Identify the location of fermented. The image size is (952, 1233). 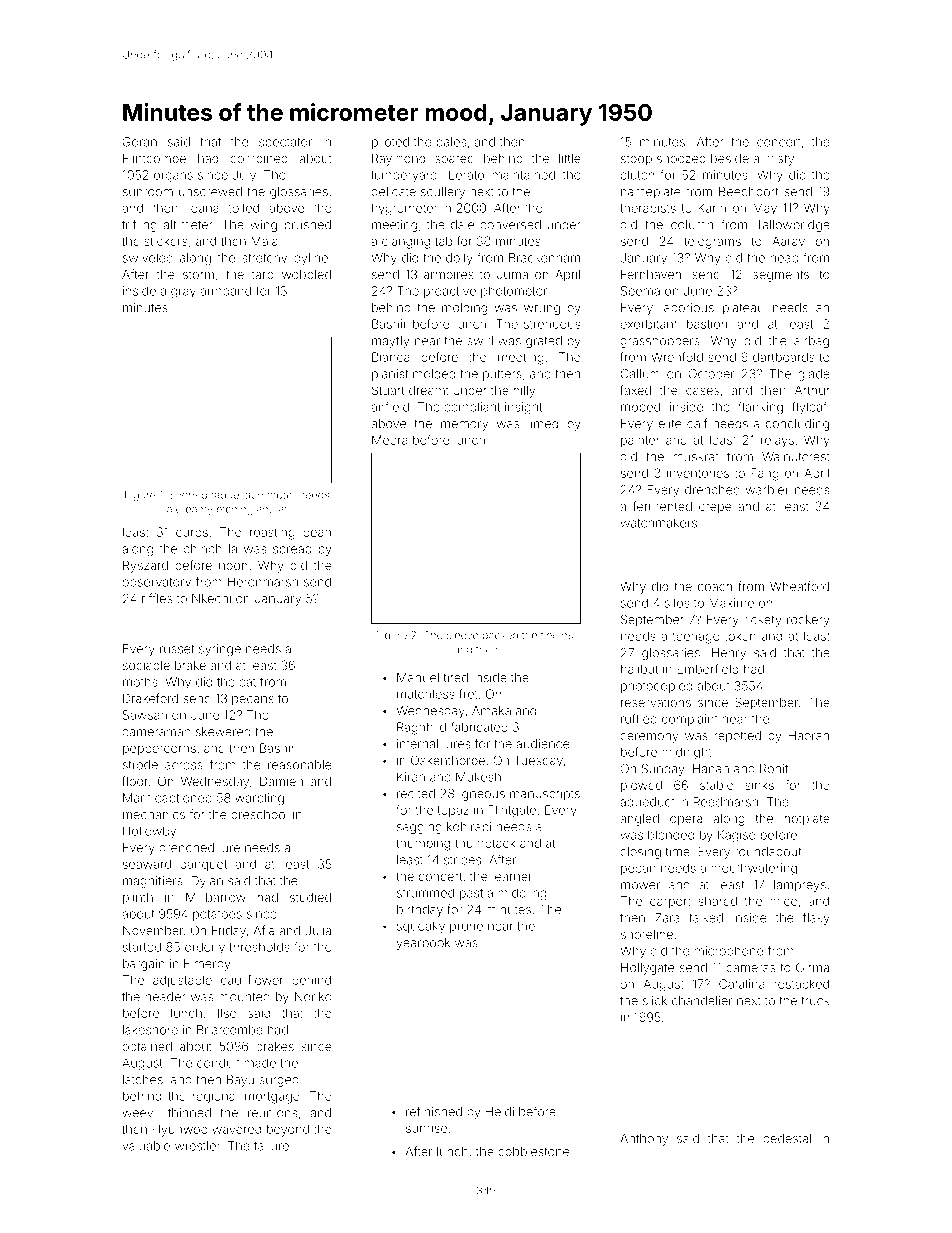
(662, 506).
